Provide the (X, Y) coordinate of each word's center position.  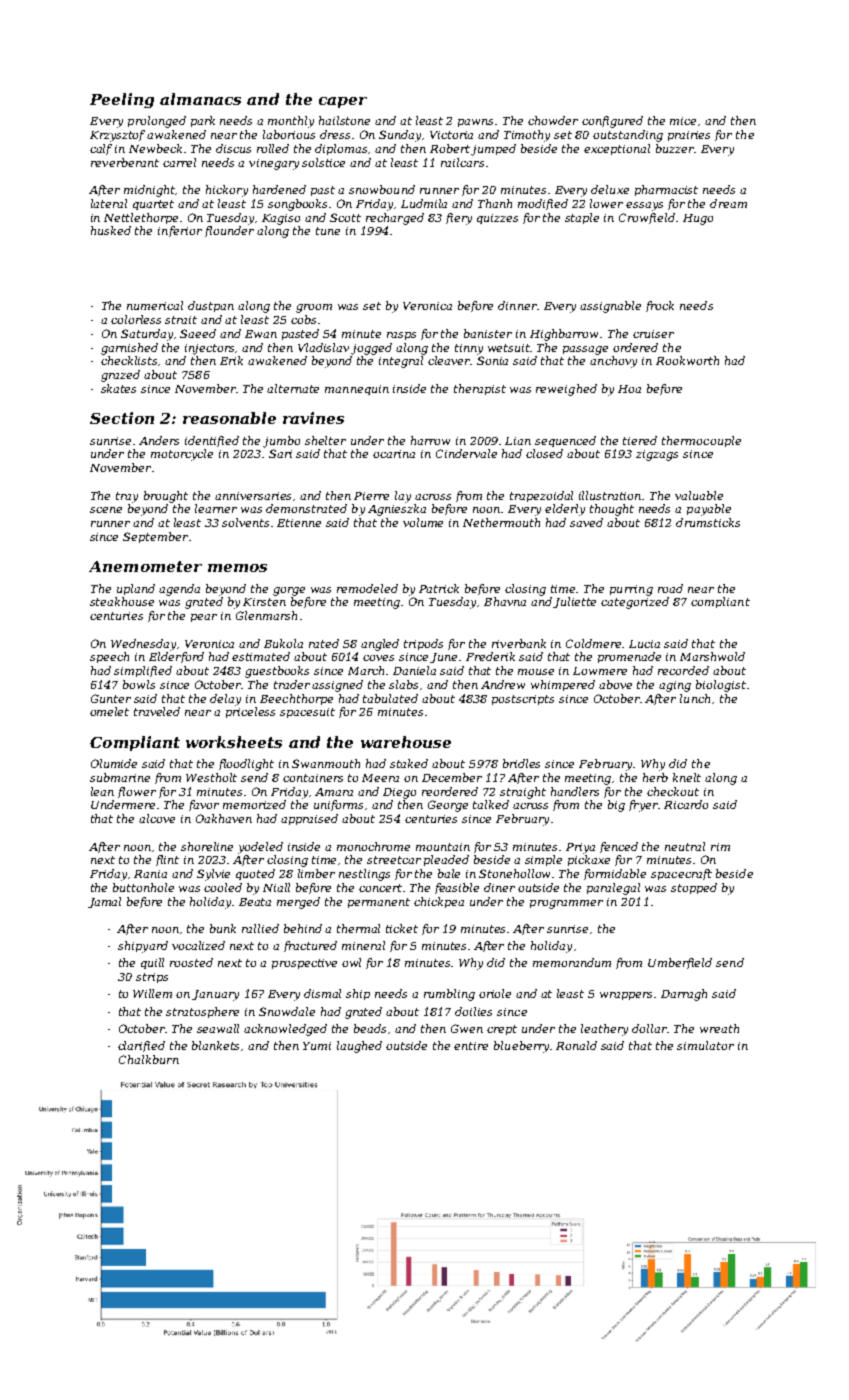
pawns (477, 123)
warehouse (406, 742)
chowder (553, 120)
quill (152, 963)
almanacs (200, 99)
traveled (157, 711)
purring (631, 590)
